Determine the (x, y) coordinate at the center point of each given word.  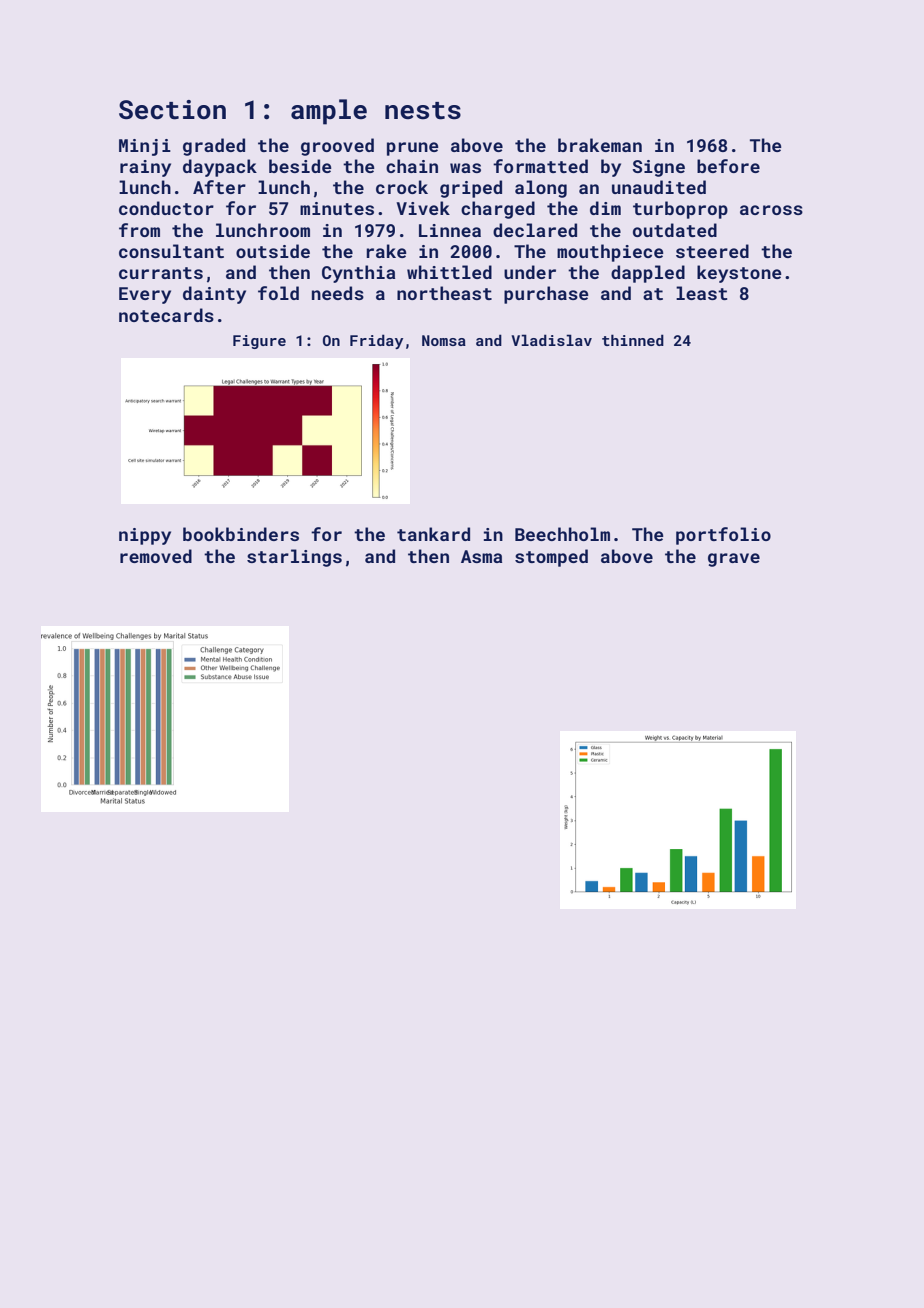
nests (423, 111)
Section (172, 110)
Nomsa (444, 340)
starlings (294, 558)
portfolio (723, 536)
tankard (433, 534)
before (728, 166)
